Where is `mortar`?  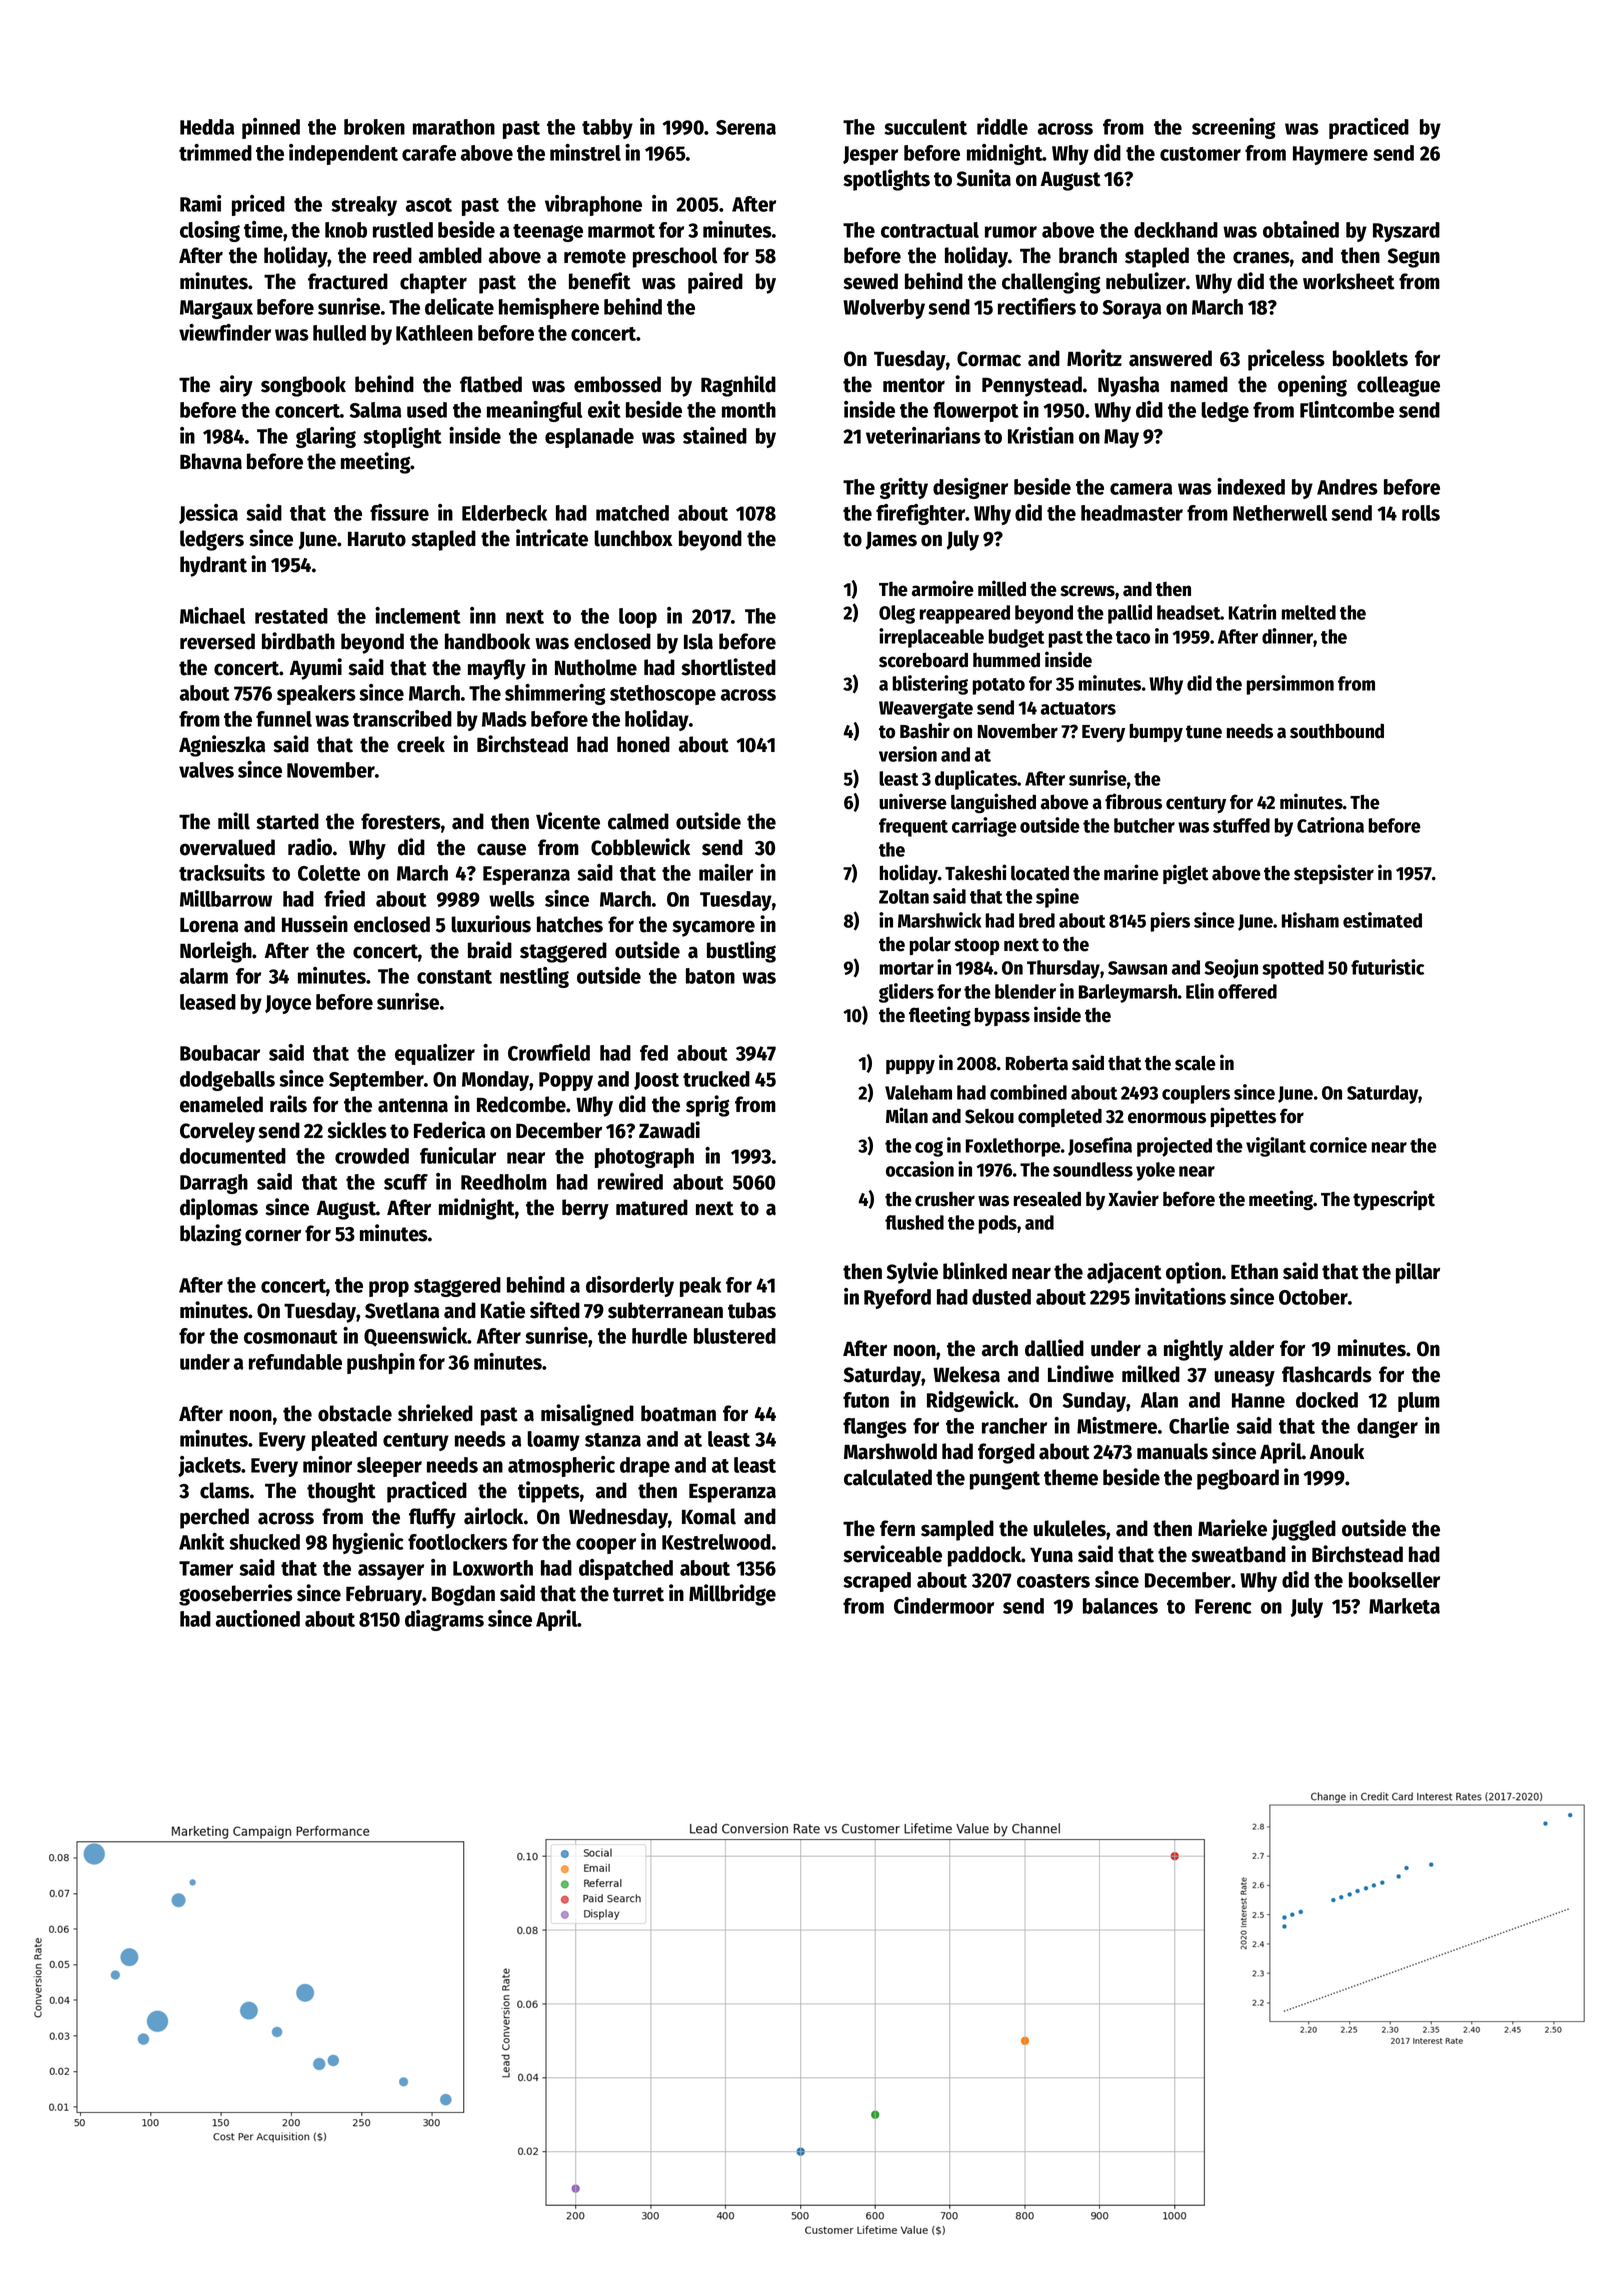
mortar is located at coordinates (907, 968).
